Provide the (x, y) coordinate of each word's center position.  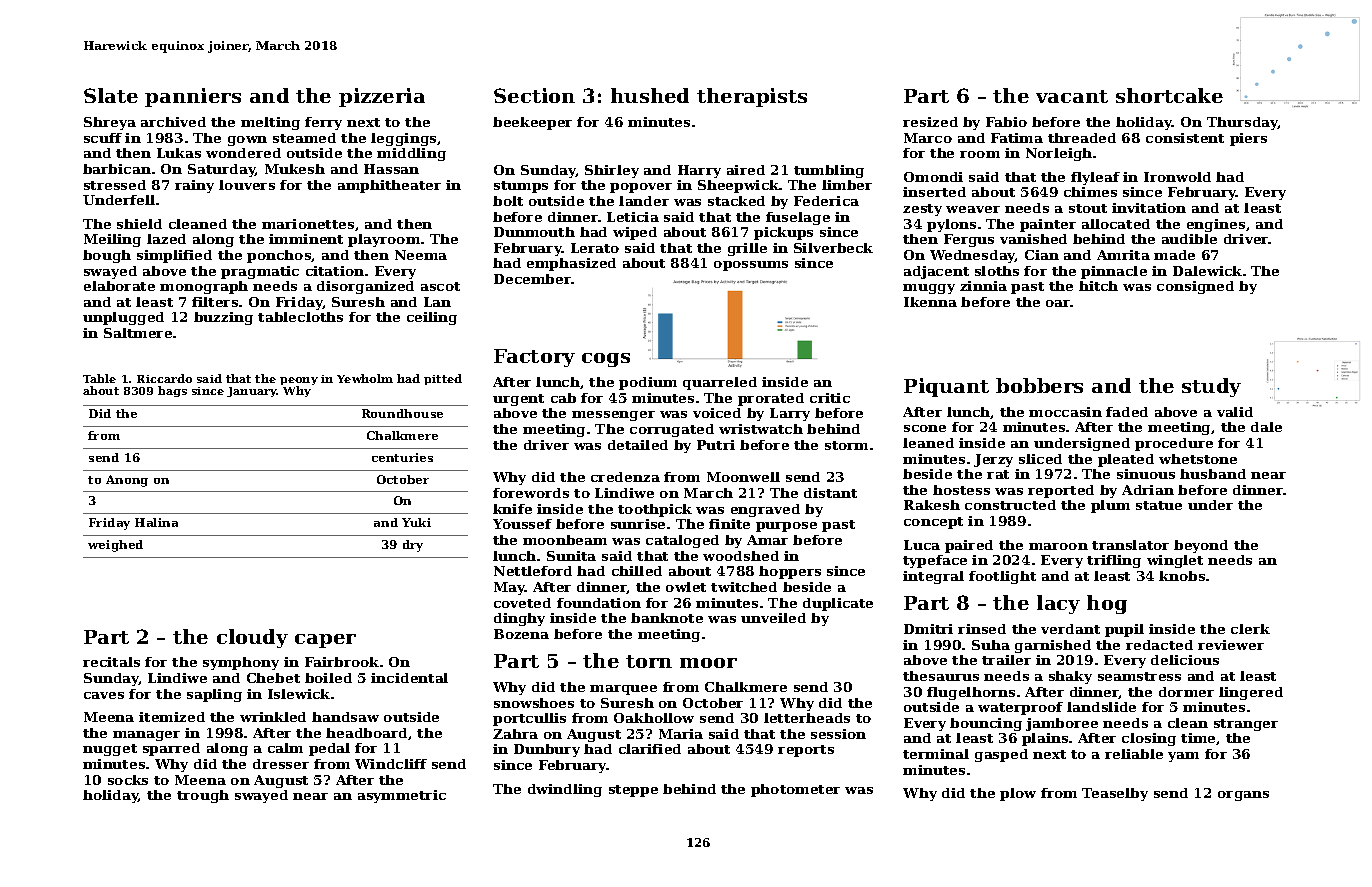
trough (203, 796)
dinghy (519, 619)
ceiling (432, 318)
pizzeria (382, 97)
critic (830, 398)
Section (534, 95)
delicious (1185, 660)
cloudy (252, 638)
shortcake (1169, 95)
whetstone (1198, 459)
